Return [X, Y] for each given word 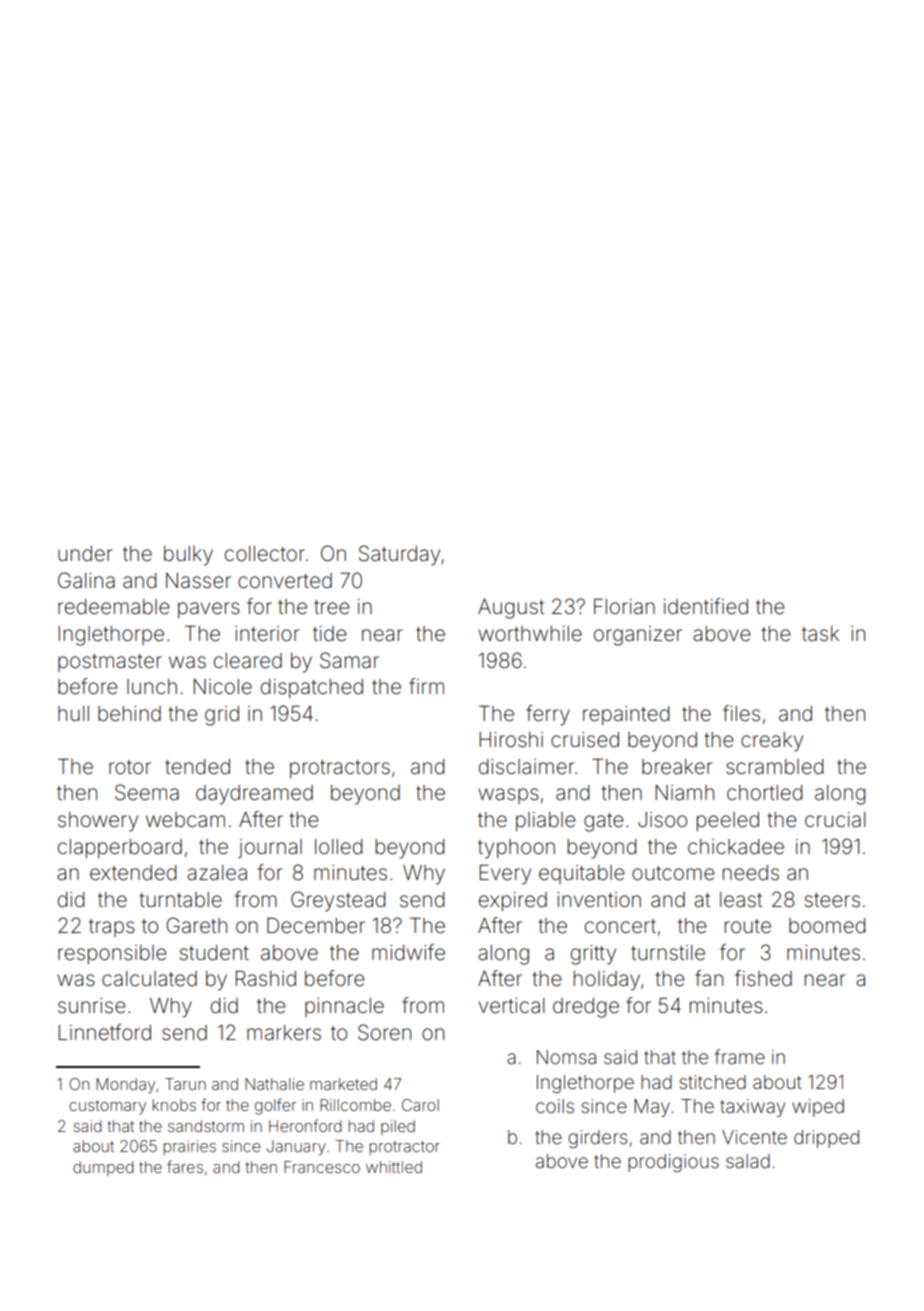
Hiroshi [511, 739]
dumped [103, 1168]
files [741, 713]
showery [98, 822]
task [820, 633]
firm [426, 686]
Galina [86, 580]
